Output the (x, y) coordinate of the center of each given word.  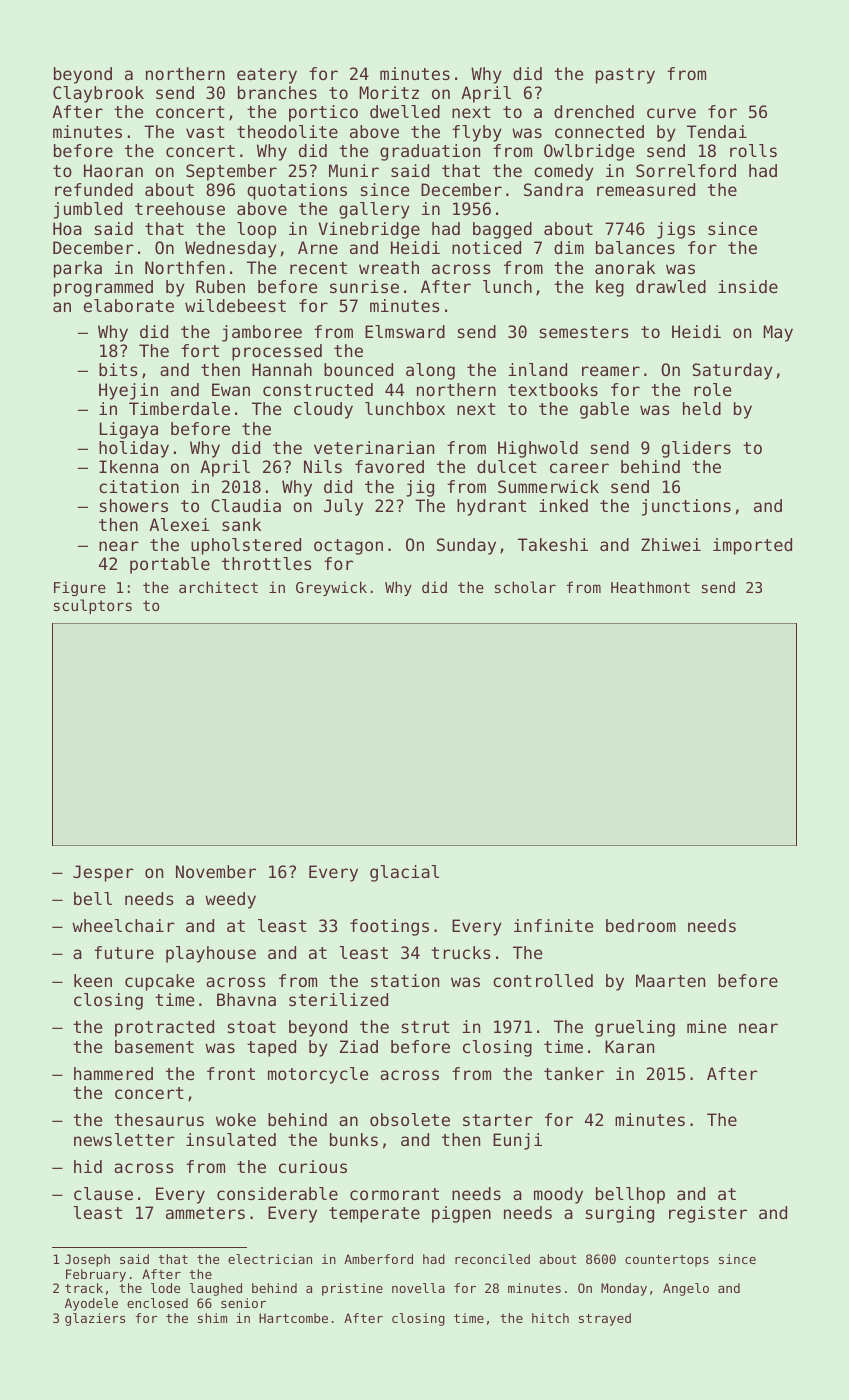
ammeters (205, 1213)
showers (134, 505)
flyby (477, 133)
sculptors (93, 606)
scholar (525, 587)
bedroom (641, 925)
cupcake (159, 982)
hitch (550, 1318)
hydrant (491, 507)
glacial (404, 873)
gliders (696, 449)
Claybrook (98, 94)
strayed (605, 1319)
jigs (676, 230)
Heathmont (650, 587)
